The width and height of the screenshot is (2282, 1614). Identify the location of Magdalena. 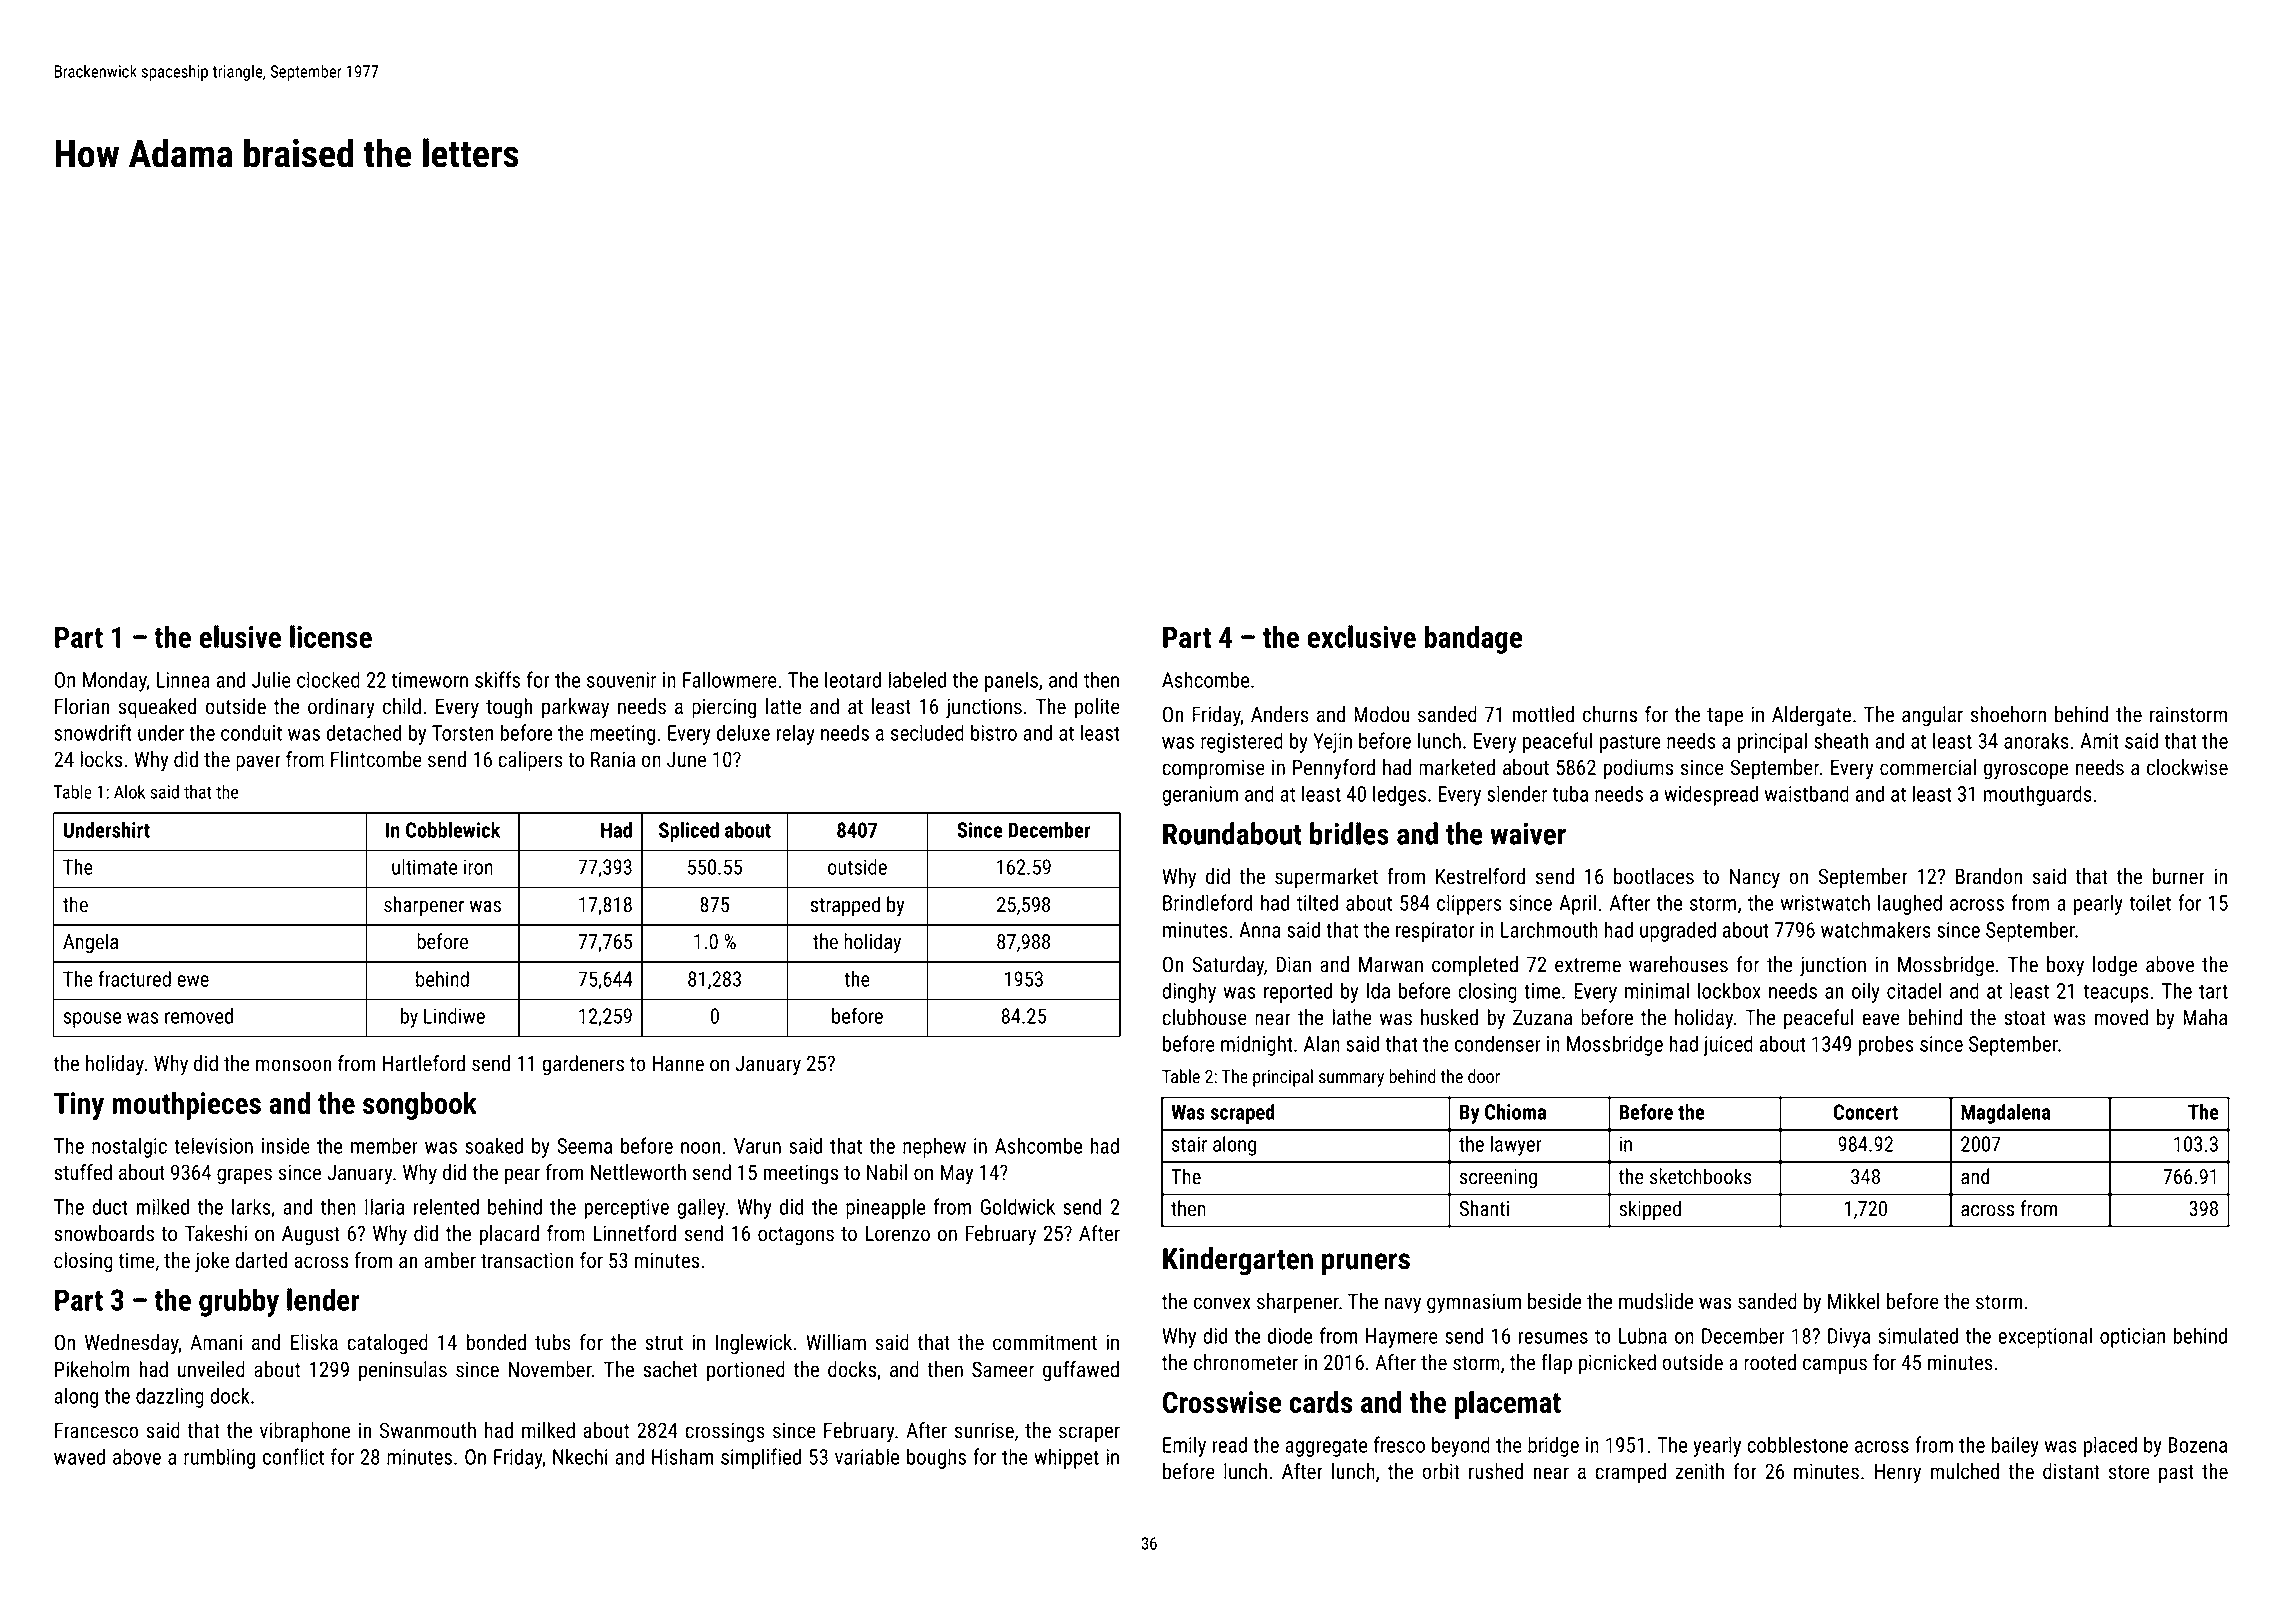
(2006, 1114).
